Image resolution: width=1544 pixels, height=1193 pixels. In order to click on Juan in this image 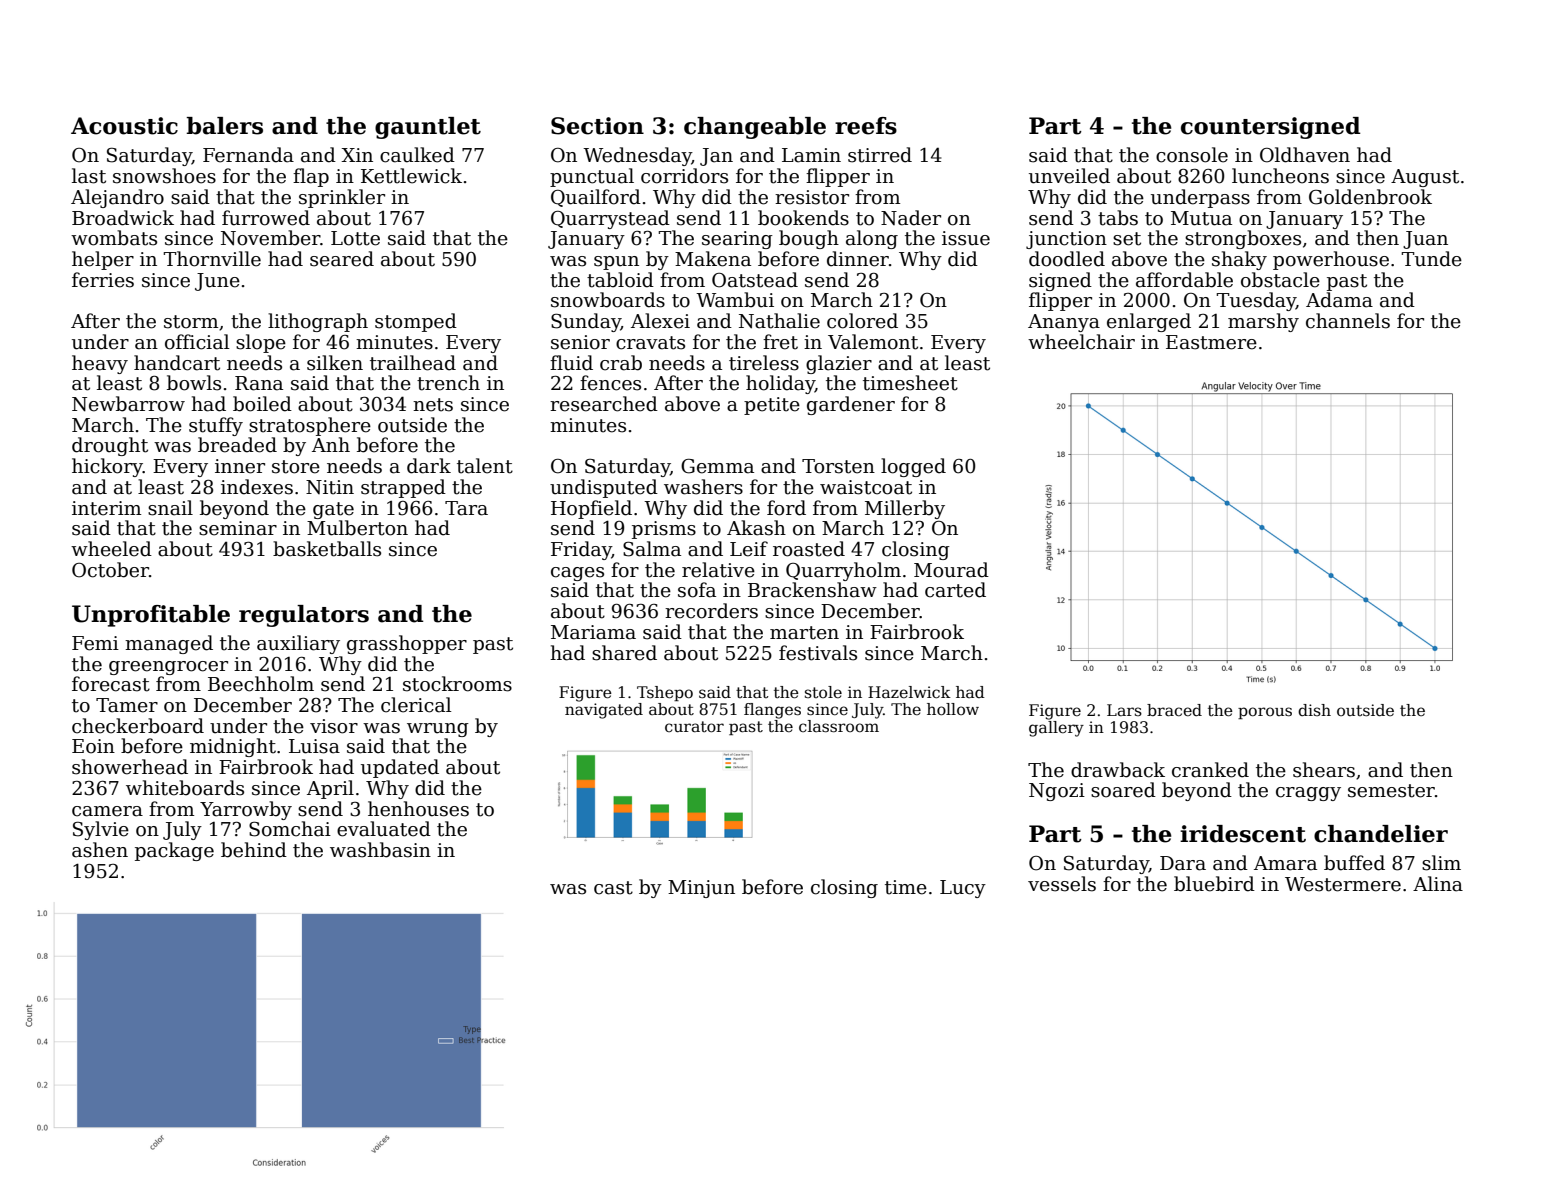, I will do `click(1425, 240)`.
